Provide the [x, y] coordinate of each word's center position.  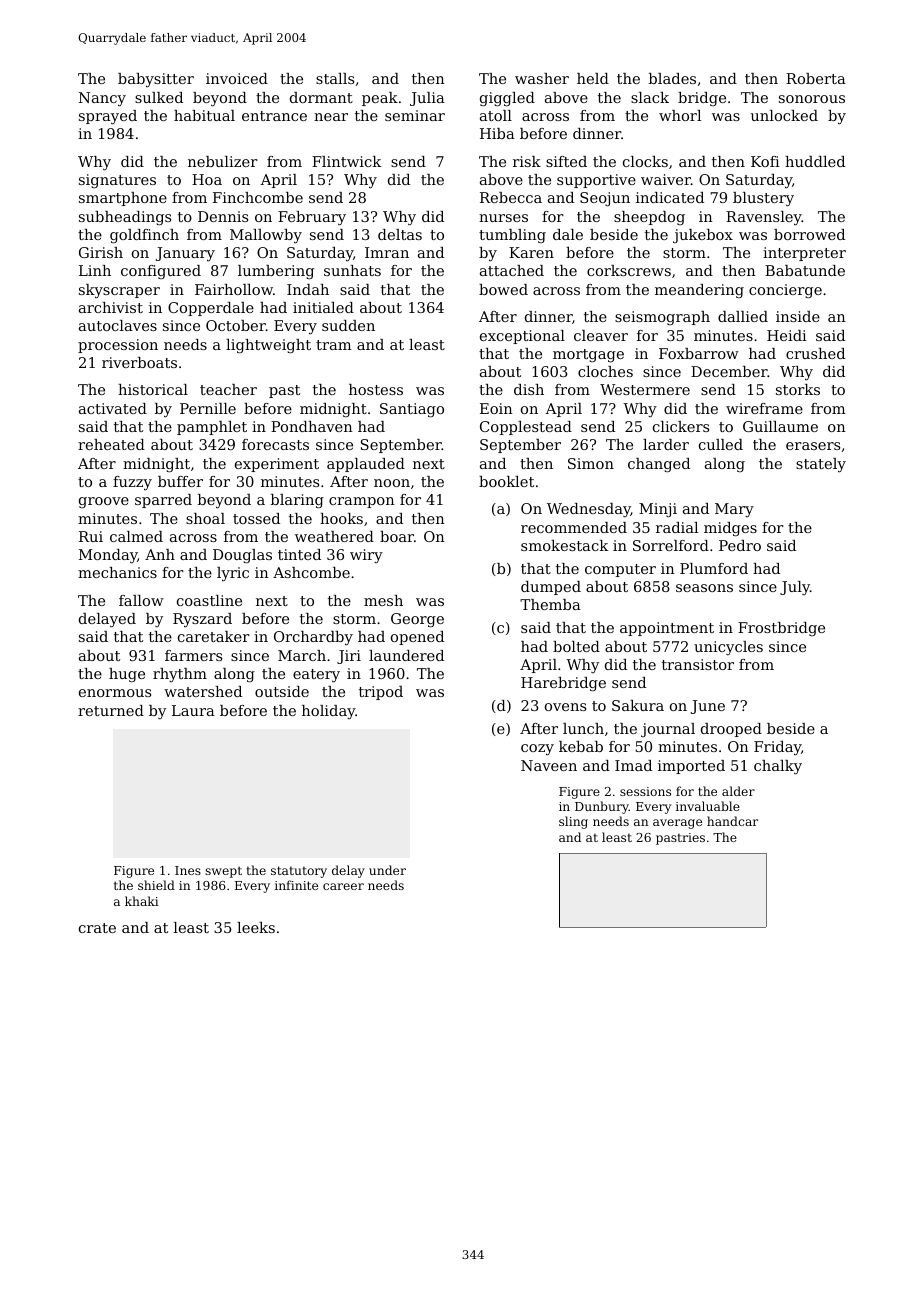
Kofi [765, 161]
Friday [777, 748]
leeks [256, 927]
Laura [193, 710]
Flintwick [346, 161]
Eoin [496, 408]
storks [798, 389]
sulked [159, 97]
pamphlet [212, 428]
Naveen [549, 765]
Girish [101, 252]
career [343, 886]
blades [672, 78]
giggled [507, 99]
